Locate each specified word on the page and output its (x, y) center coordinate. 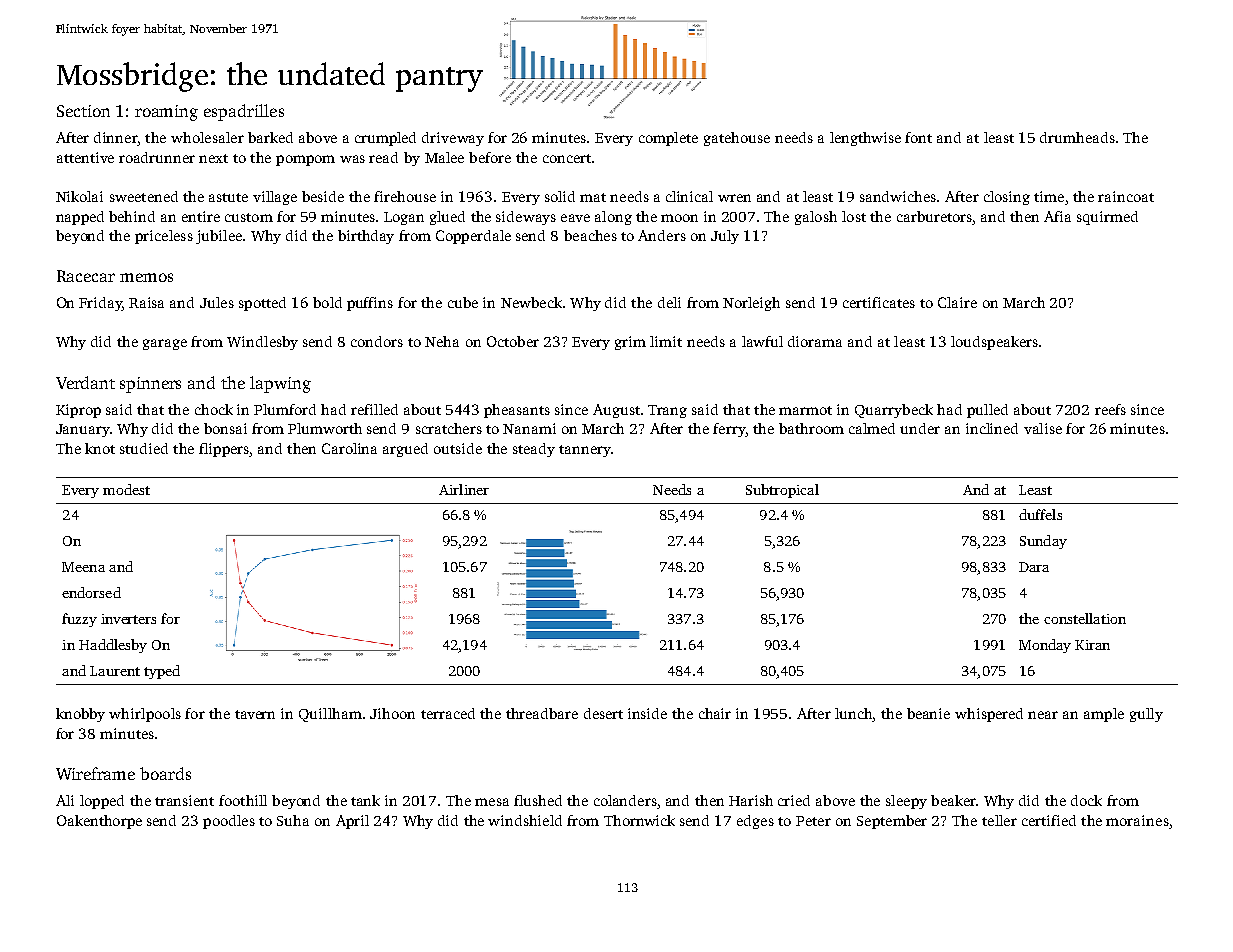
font (918, 137)
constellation (1085, 618)
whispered (989, 715)
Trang (667, 411)
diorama (815, 341)
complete (668, 139)
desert (603, 713)
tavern (255, 714)
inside (647, 713)
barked (270, 137)
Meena (83, 567)
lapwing (280, 384)
